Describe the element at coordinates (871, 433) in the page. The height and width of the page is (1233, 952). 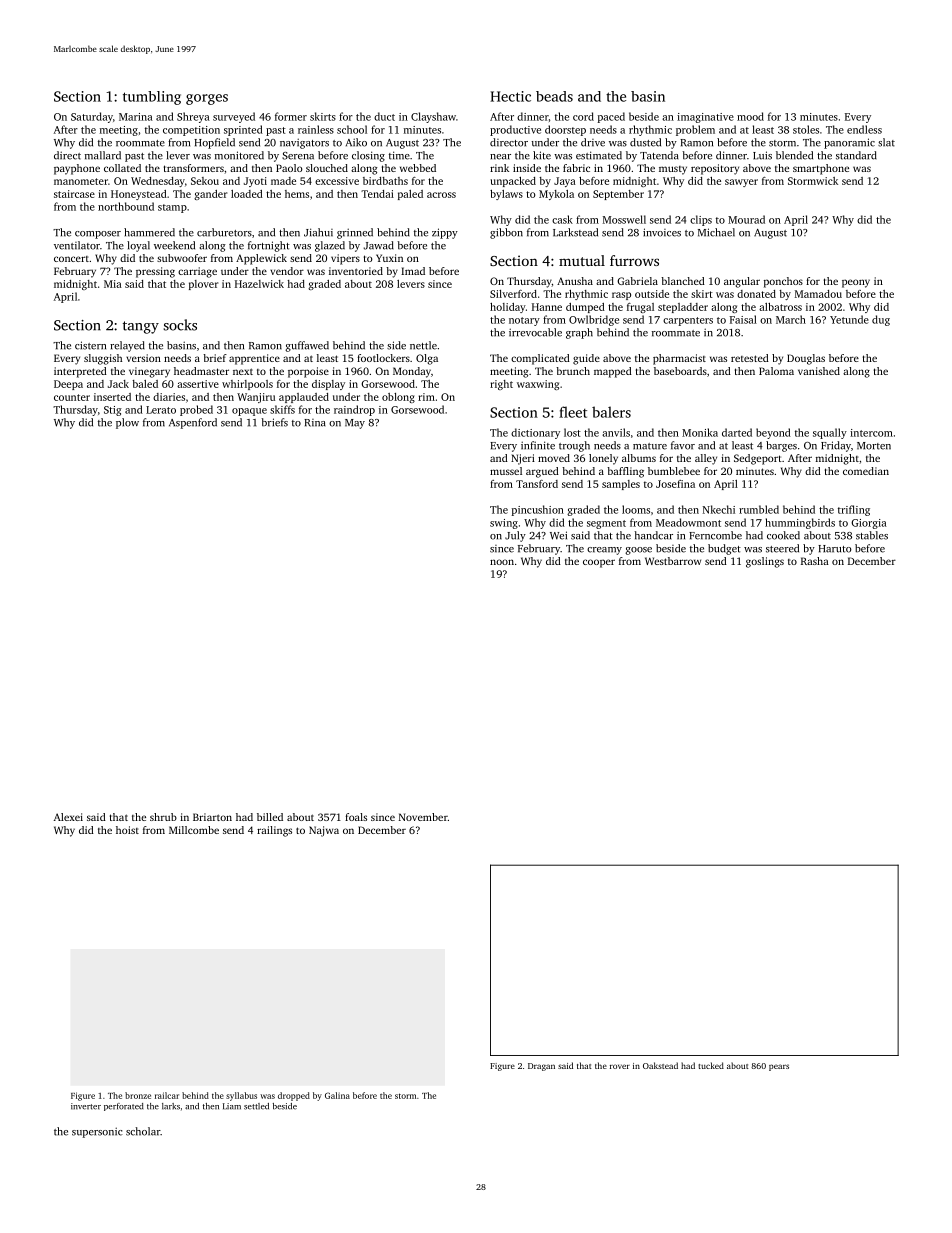
I see `intercom` at that location.
